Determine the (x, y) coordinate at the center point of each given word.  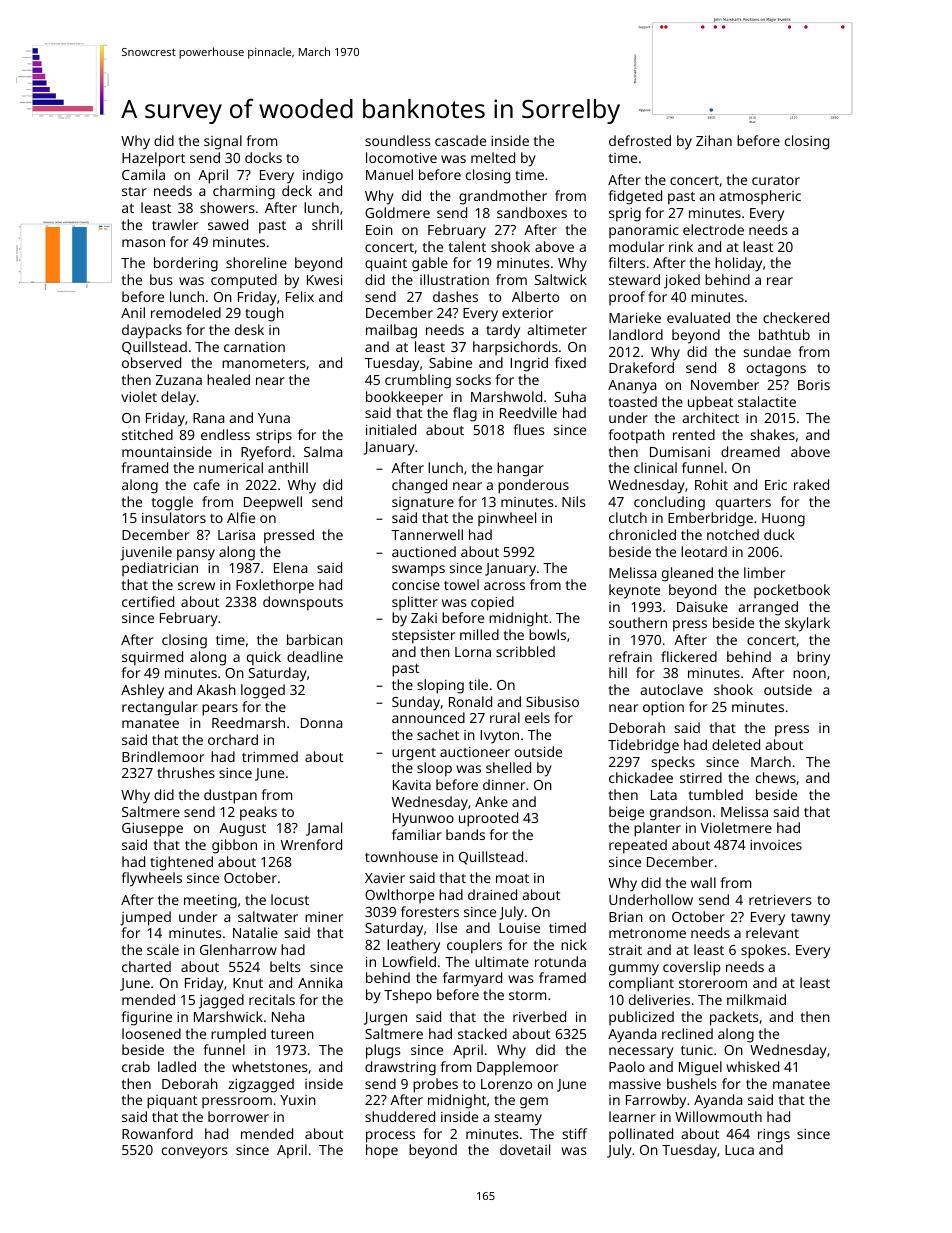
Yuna (274, 418)
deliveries (659, 999)
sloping (440, 686)
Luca (739, 1150)
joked (682, 281)
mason (143, 243)
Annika (320, 982)
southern (638, 622)
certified (148, 601)
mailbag (391, 331)
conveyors (195, 1153)
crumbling (418, 381)
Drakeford (641, 367)
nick (574, 944)
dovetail (525, 1149)
